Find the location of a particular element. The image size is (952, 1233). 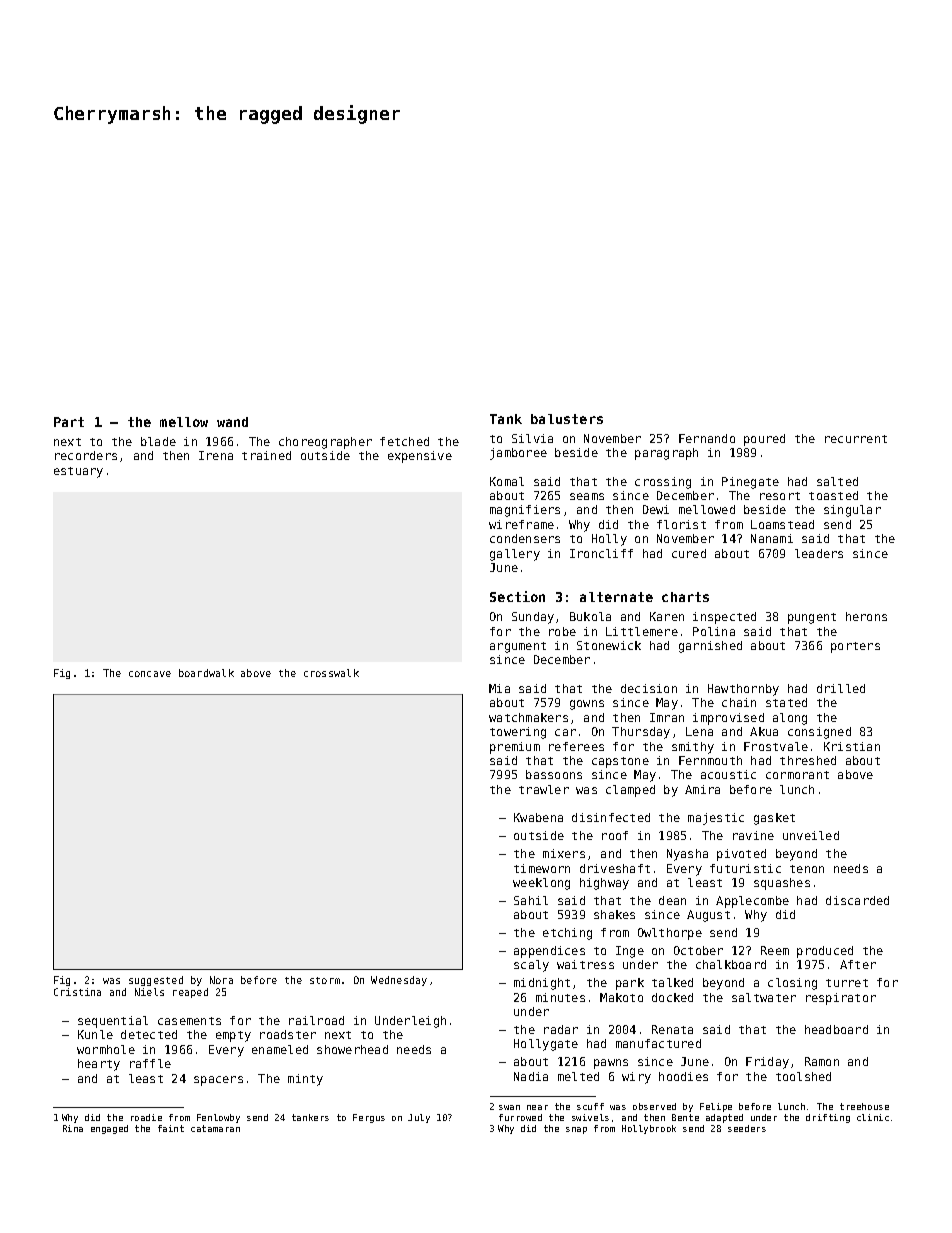

Fergus is located at coordinates (369, 1118).
